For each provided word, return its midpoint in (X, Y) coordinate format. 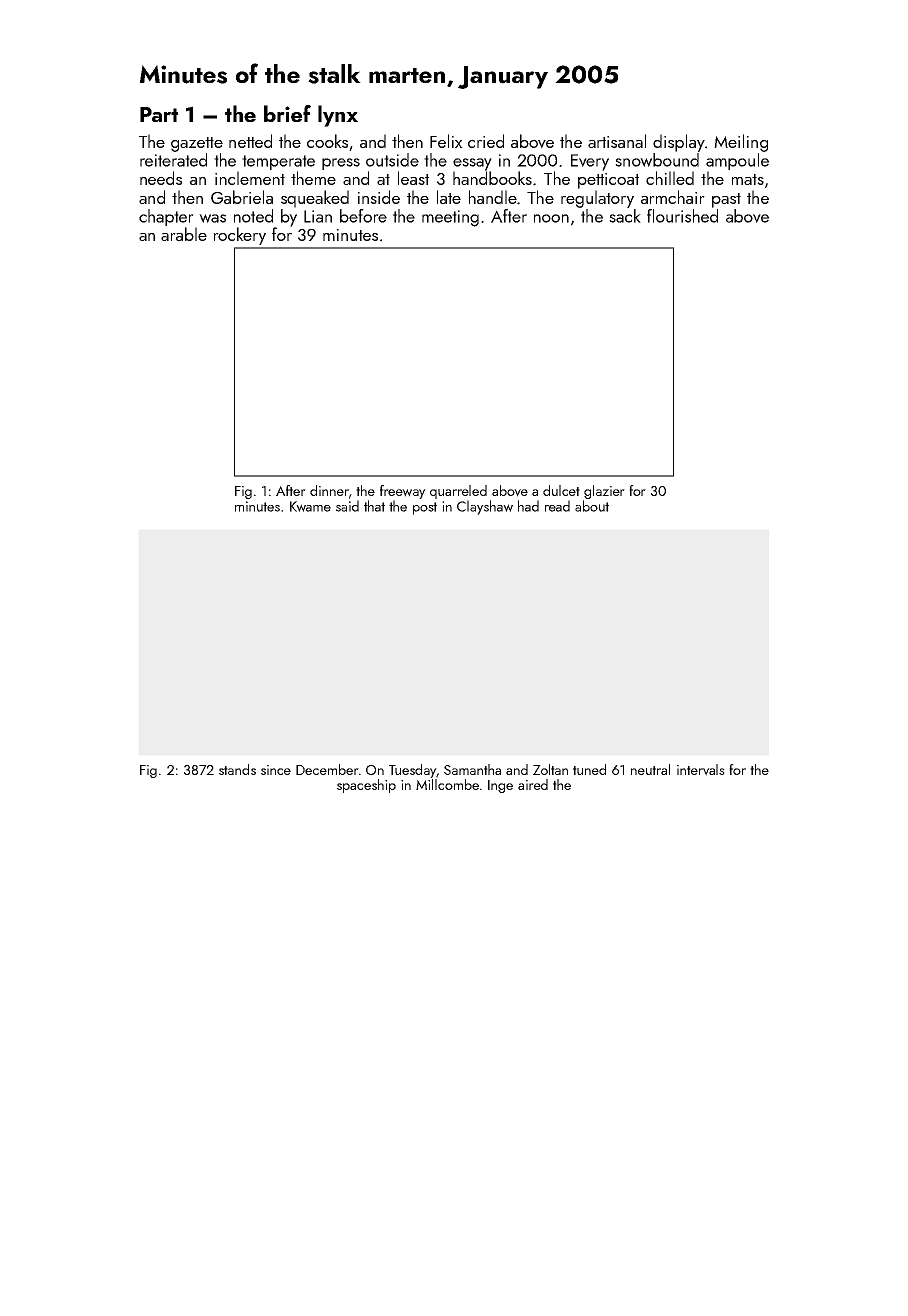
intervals (701, 770)
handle (493, 197)
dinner (329, 490)
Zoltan (550, 769)
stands (237, 769)
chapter (166, 217)
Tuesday (412, 771)
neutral (650, 769)
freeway (403, 492)
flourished (682, 216)
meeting (450, 218)
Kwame (310, 506)
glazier (604, 492)
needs (161, 178)
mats (748, 179)
